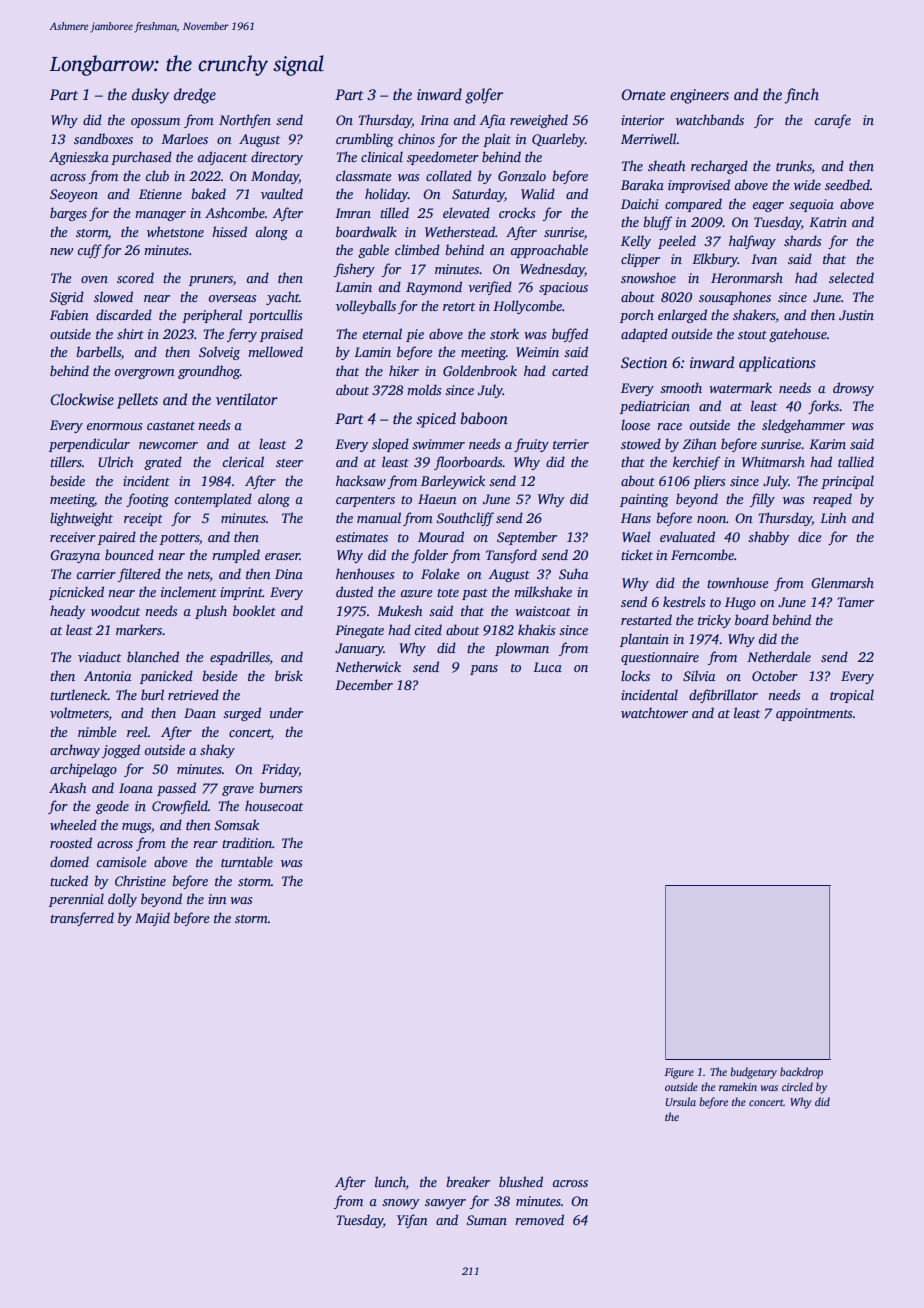 Image resolution: width=924 pixels, height=1308 pixels. What do you see at coordinates (823, 407) in the screenshot?
I see `forks` at bounding box center [823, 407].
